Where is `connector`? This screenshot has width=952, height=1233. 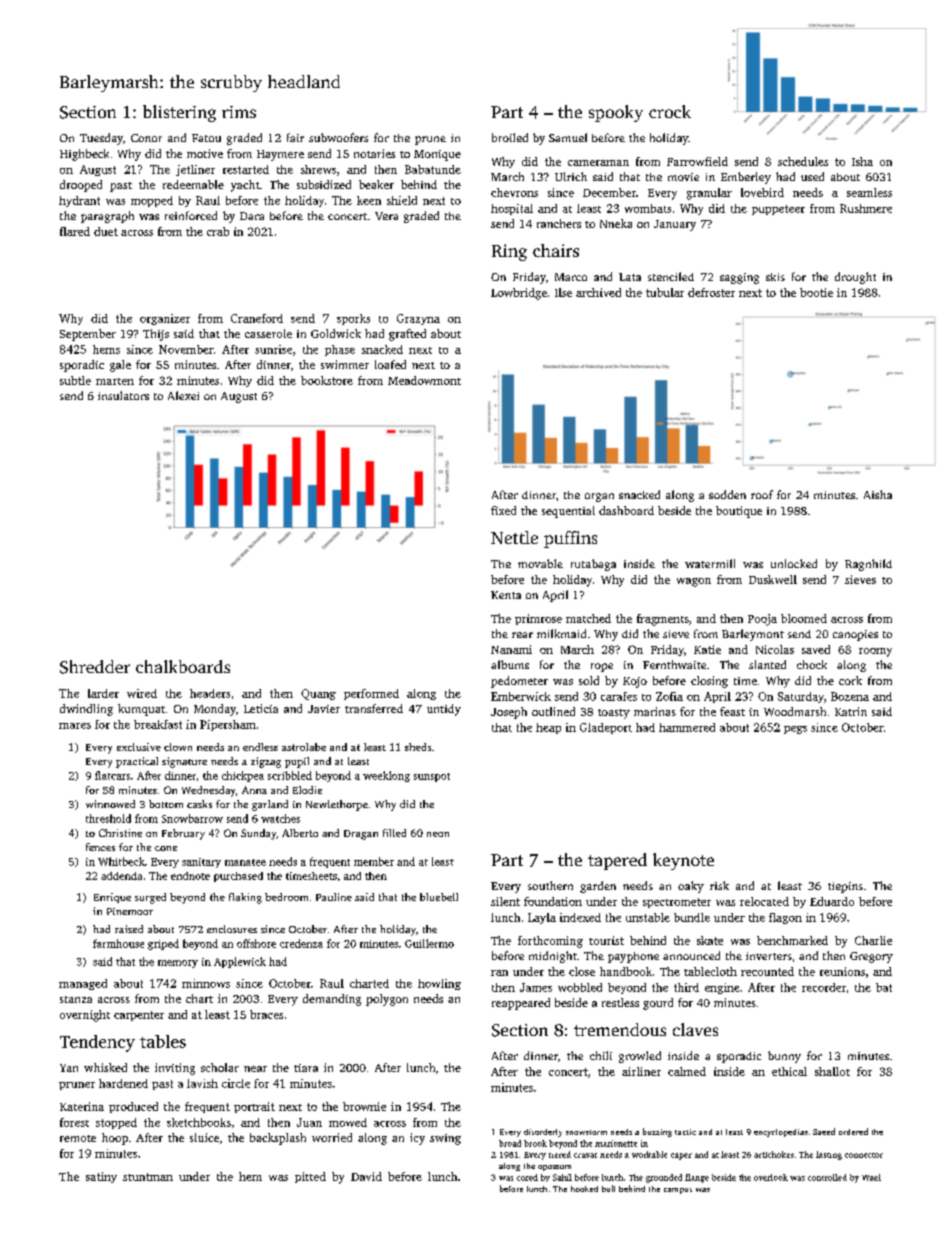 connector is located at coordinates (864, 1155).
